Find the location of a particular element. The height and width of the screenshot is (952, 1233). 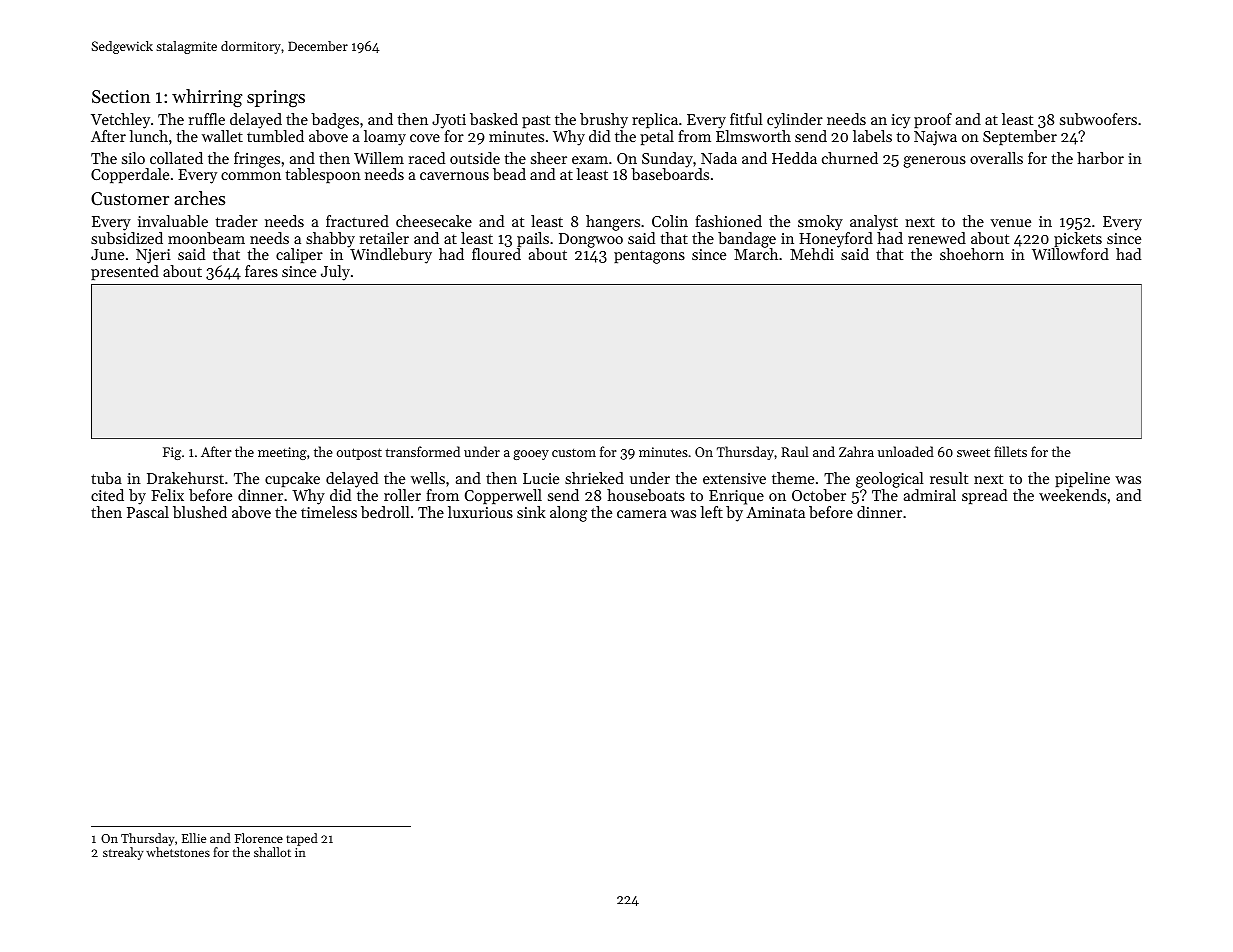

taped is located at coordinates (302, 839).
